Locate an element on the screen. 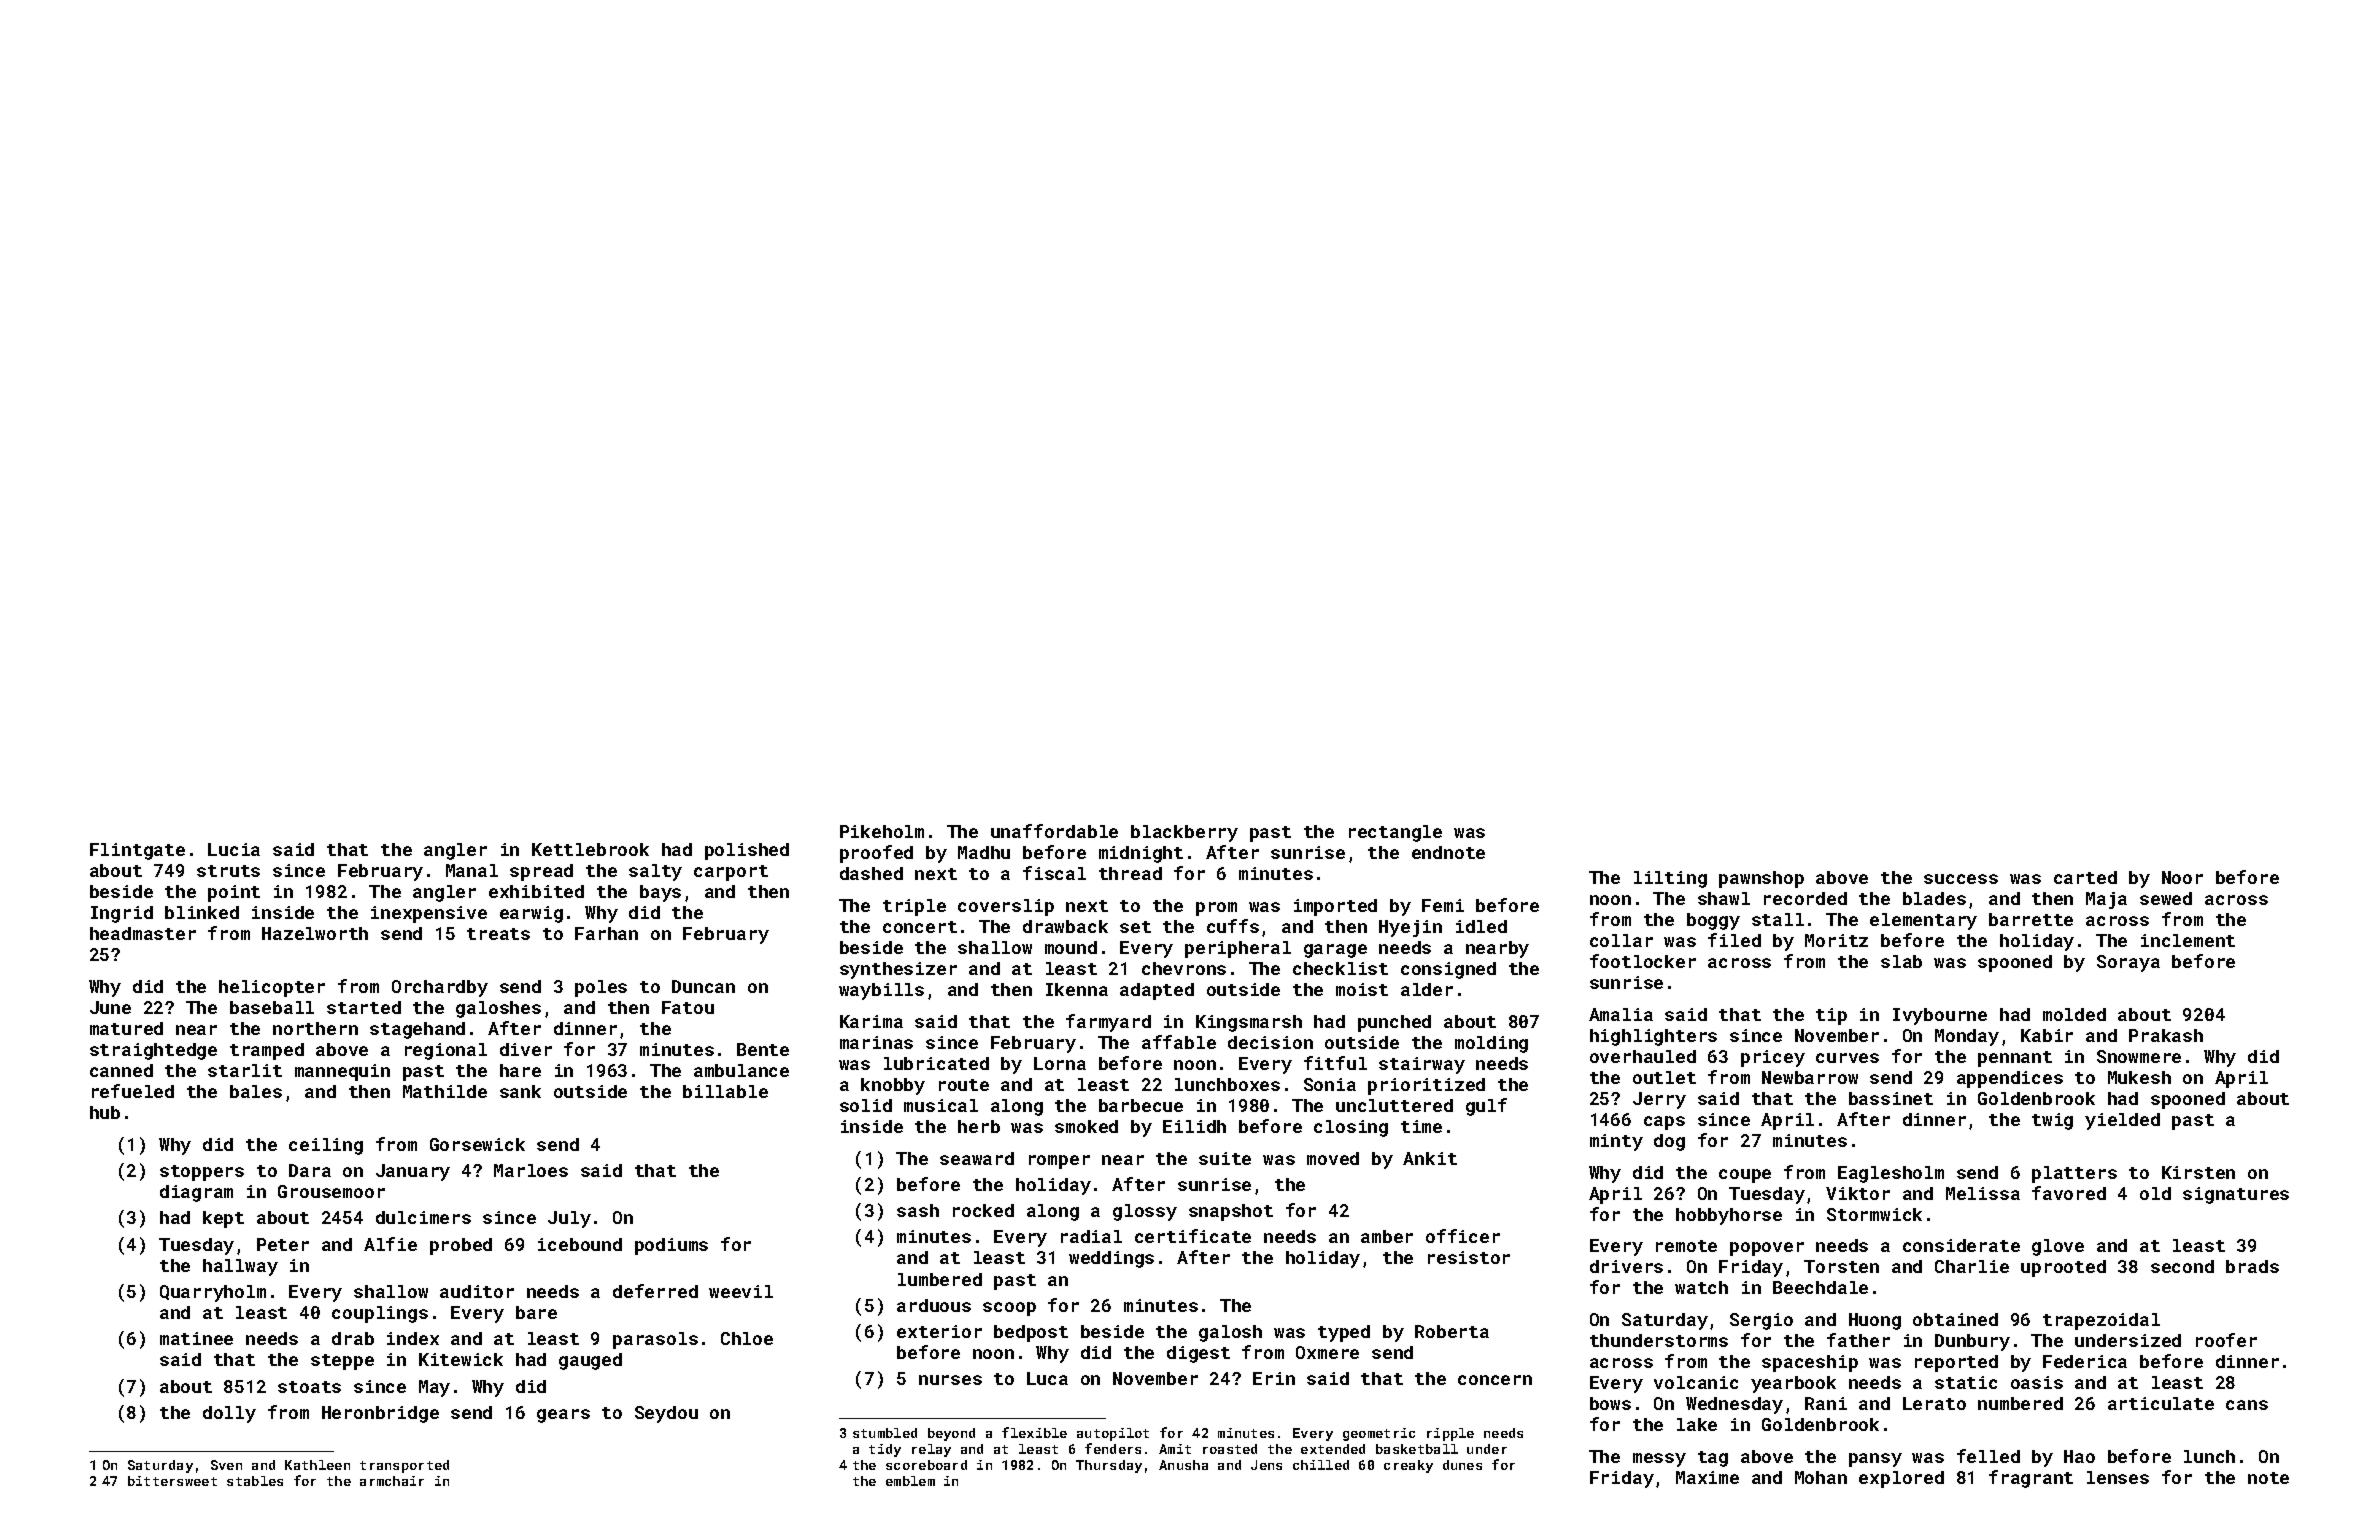  Ikenna is located at coordinates (1077, 989).
